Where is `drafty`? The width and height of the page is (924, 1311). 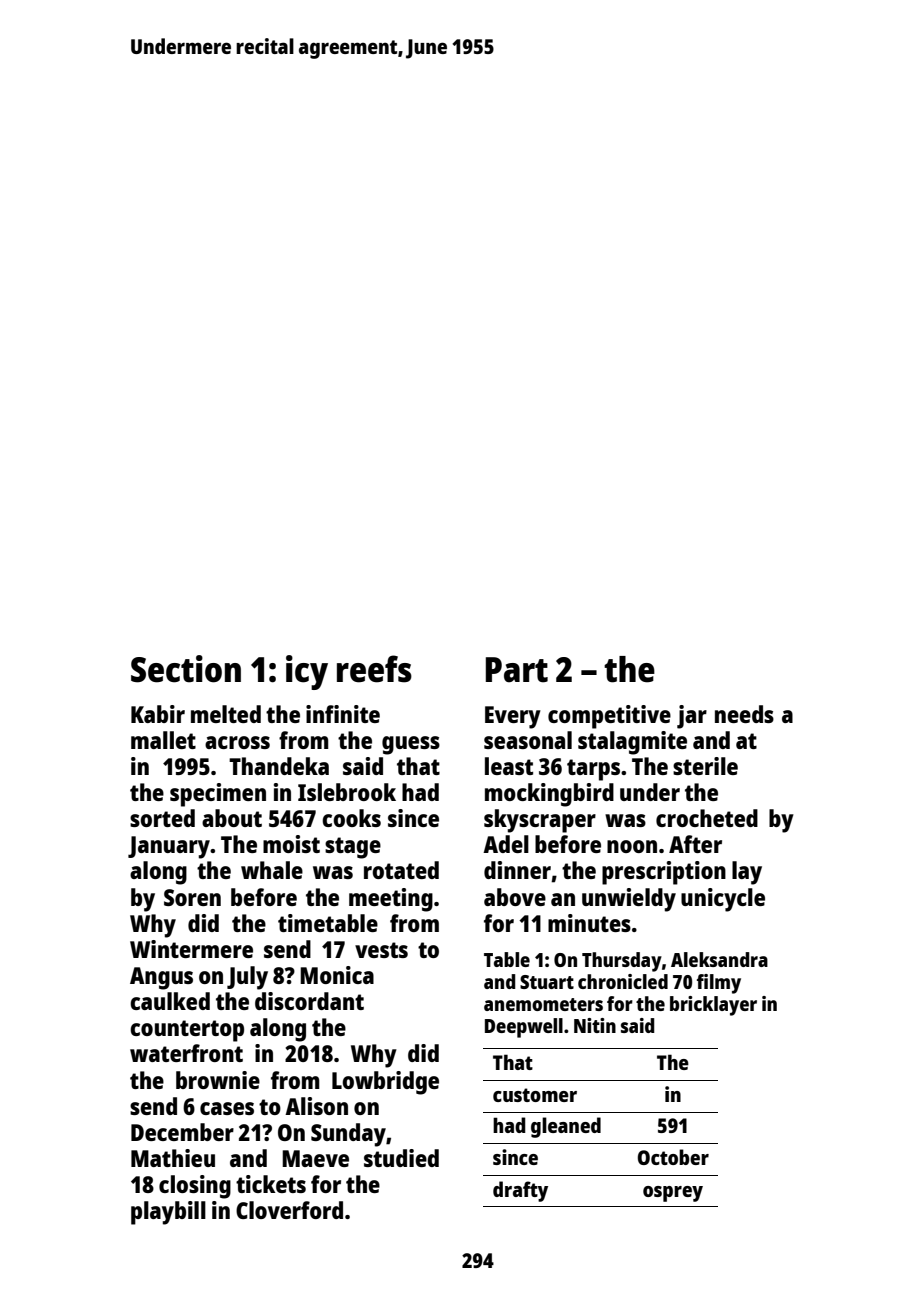 drafty is located at coordinates (520, 1191).
